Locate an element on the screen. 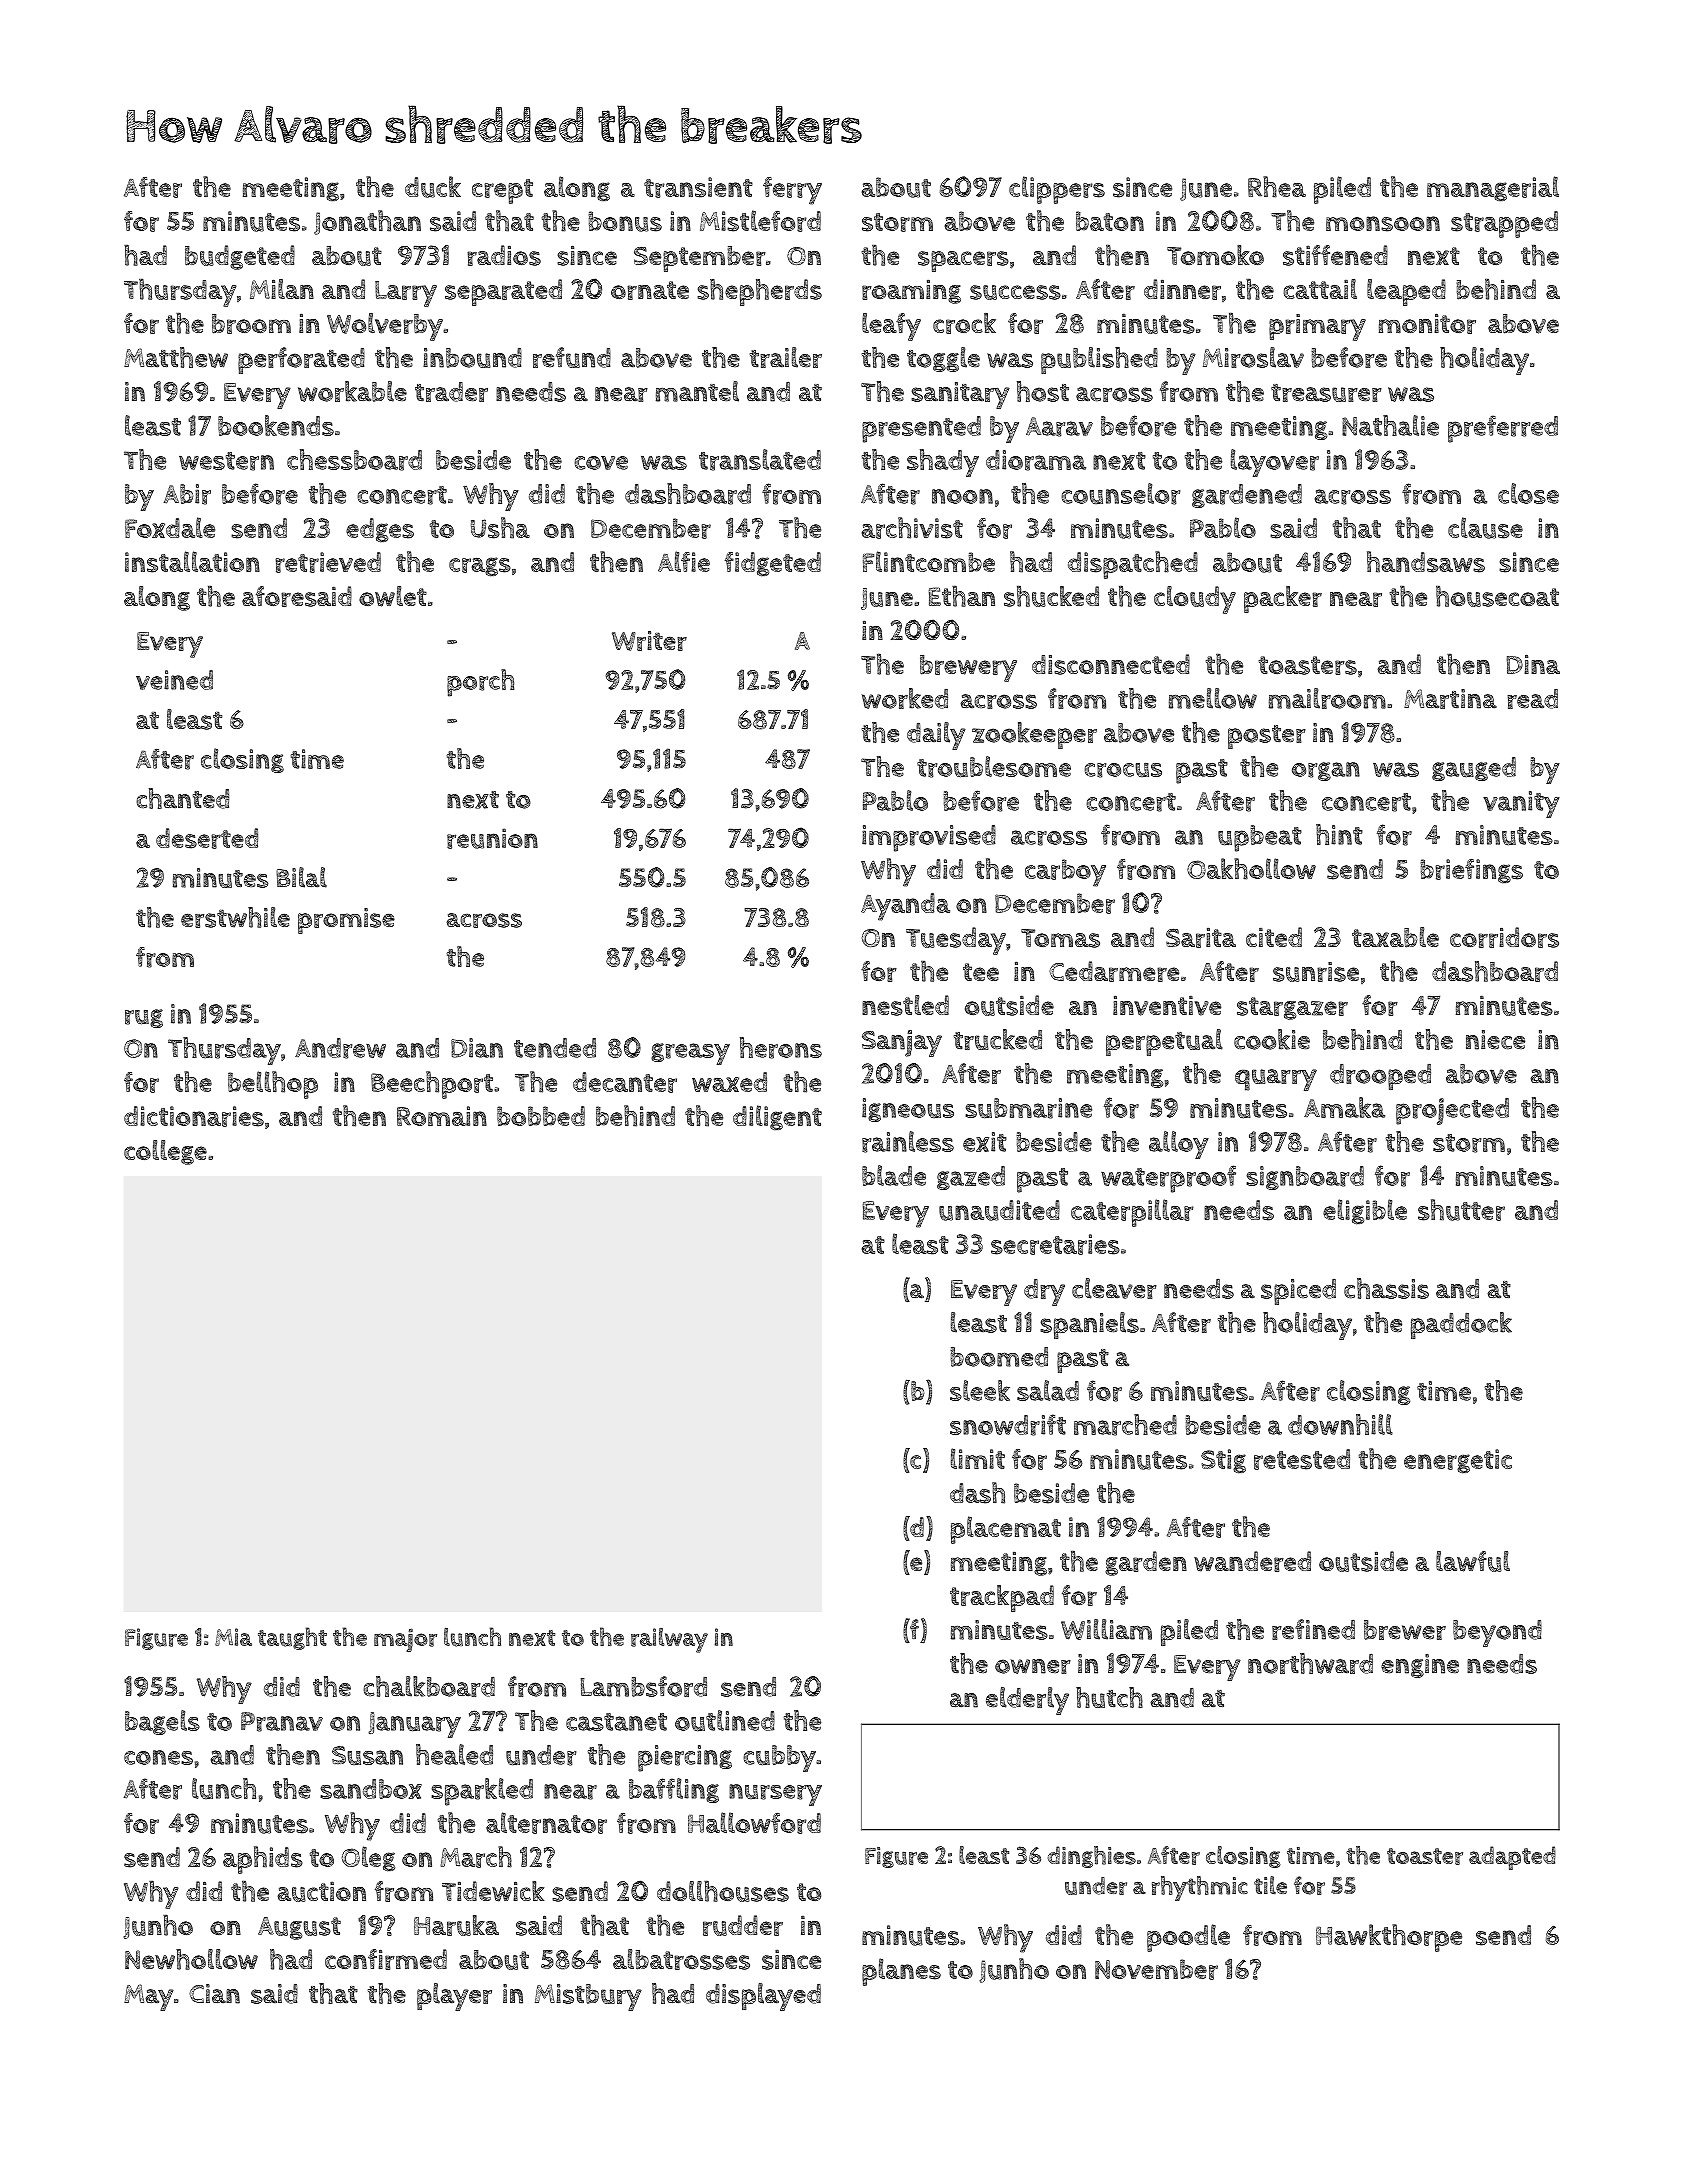 This screenshot has height=2178, width=1683. railway is located at coordinates (669, 1640).
